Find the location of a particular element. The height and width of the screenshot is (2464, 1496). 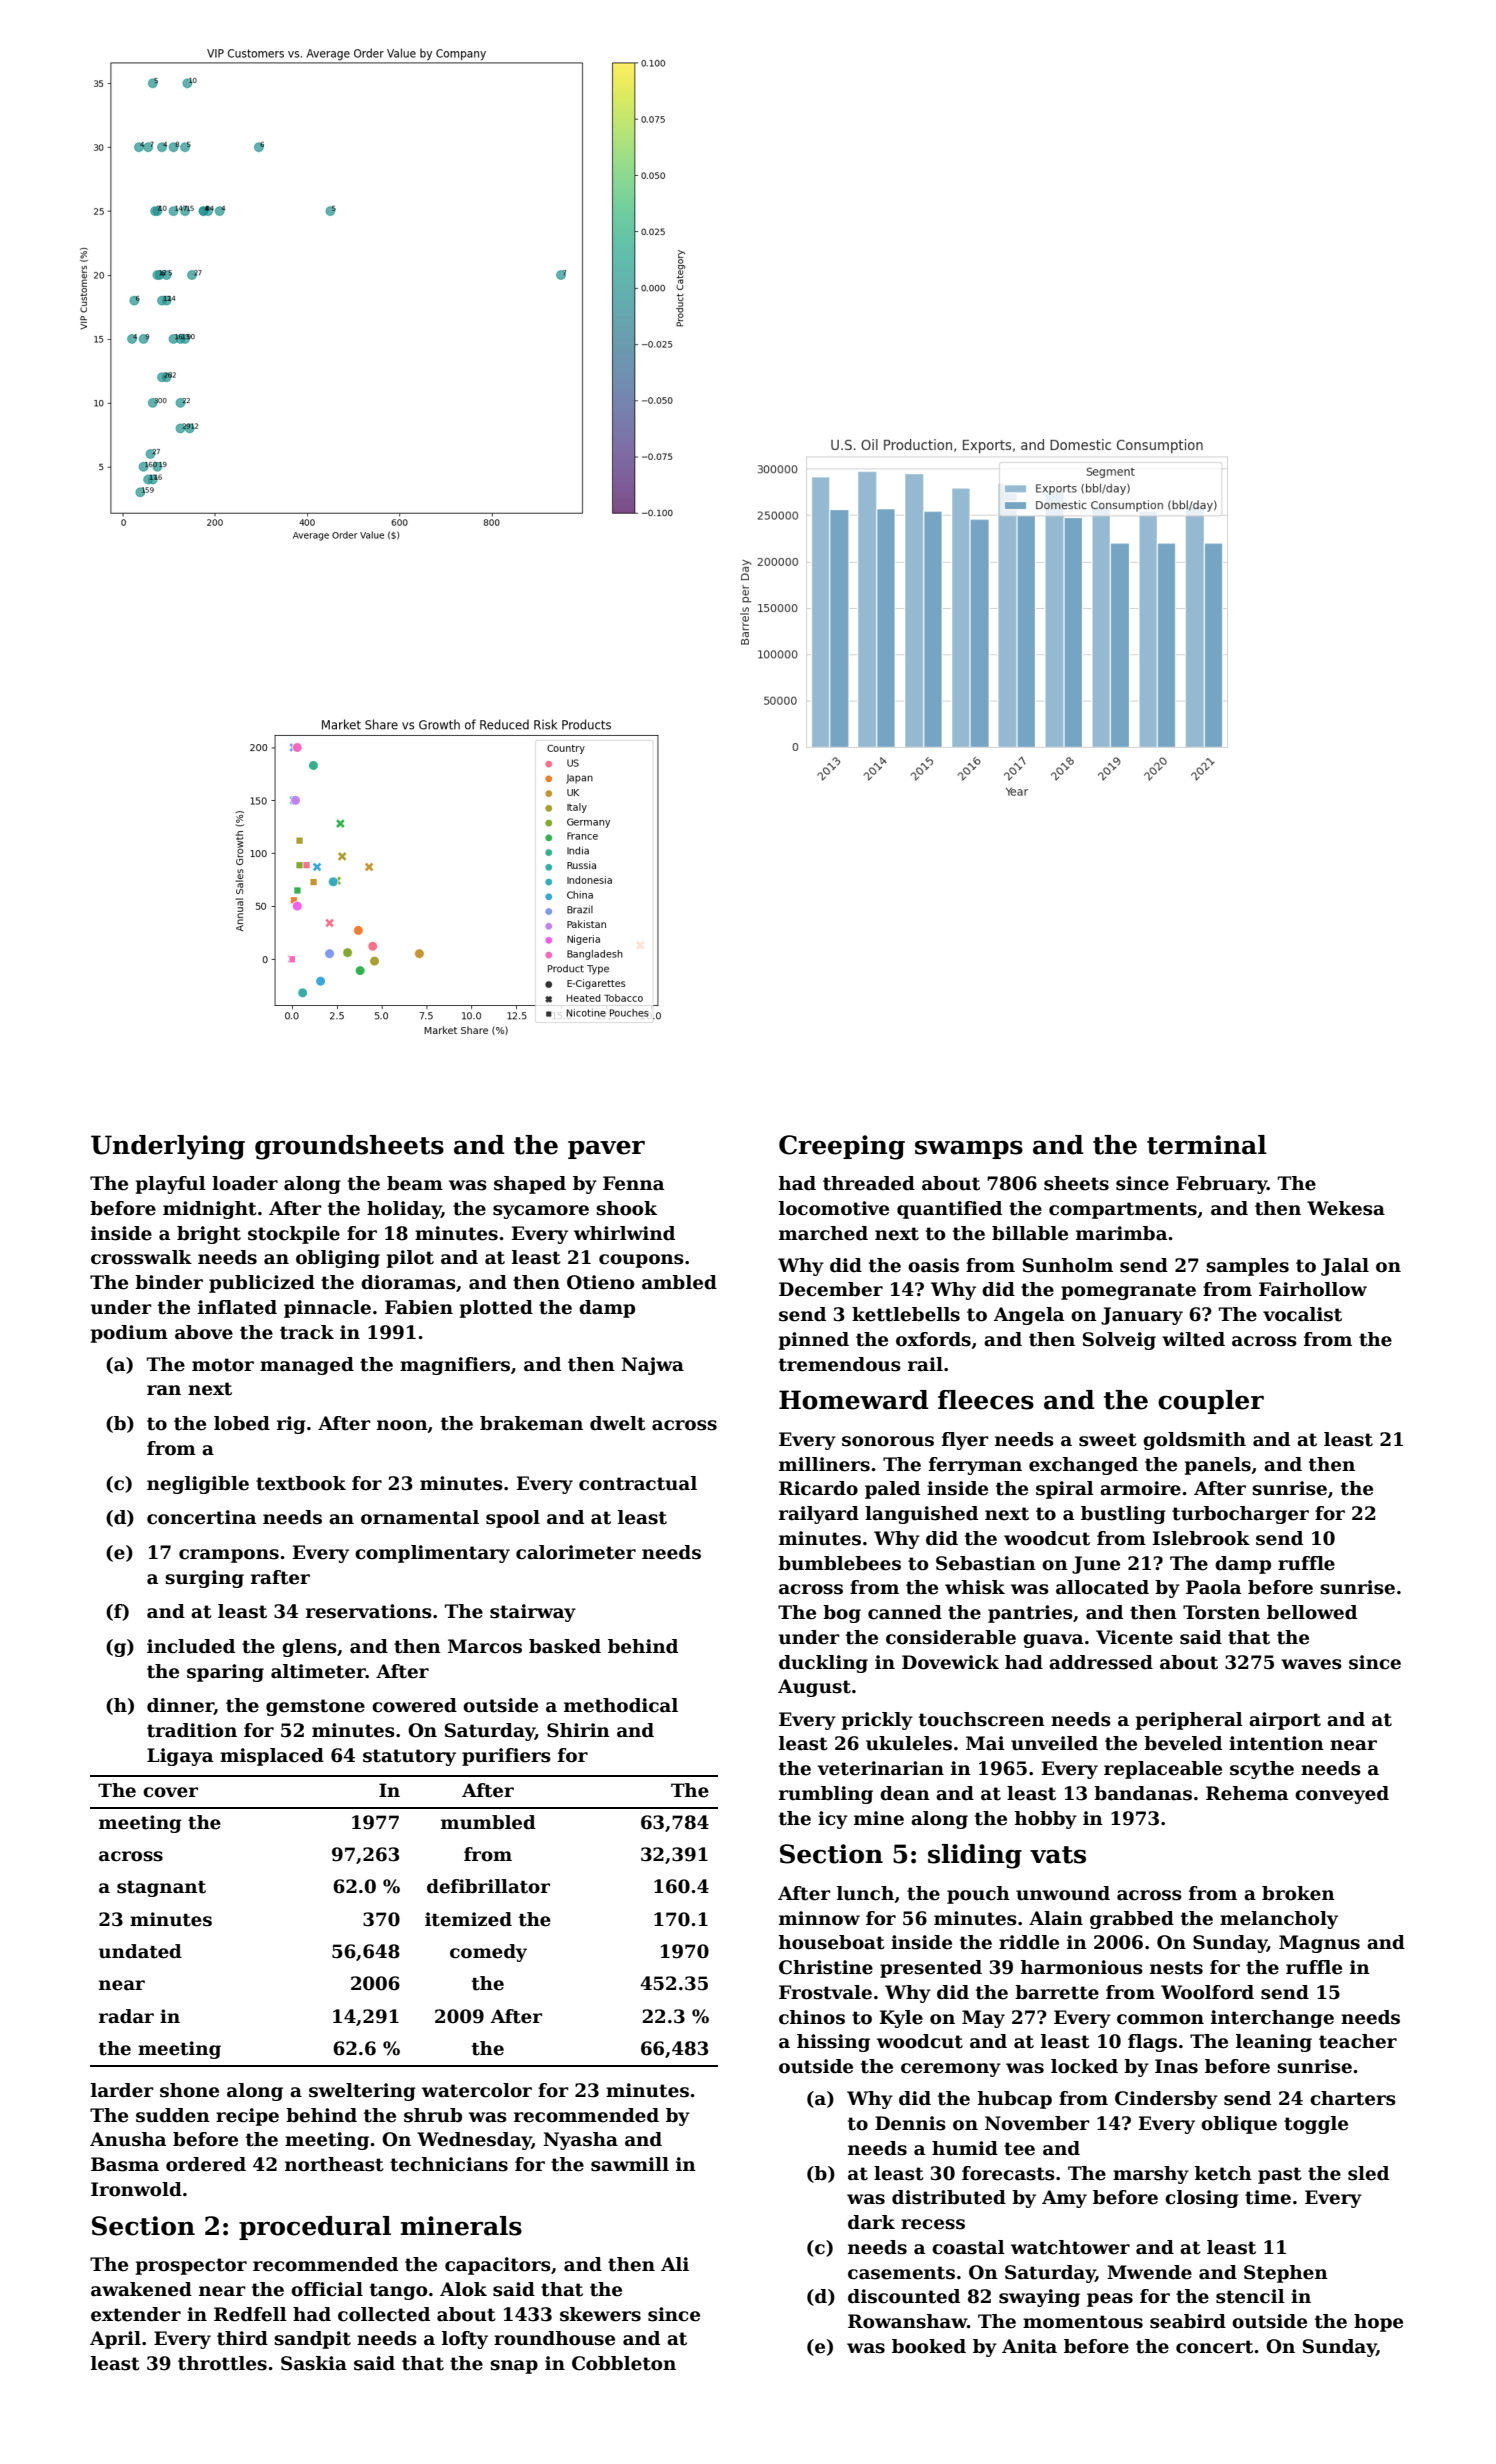

paver is located at coordinates (606, 1149).
